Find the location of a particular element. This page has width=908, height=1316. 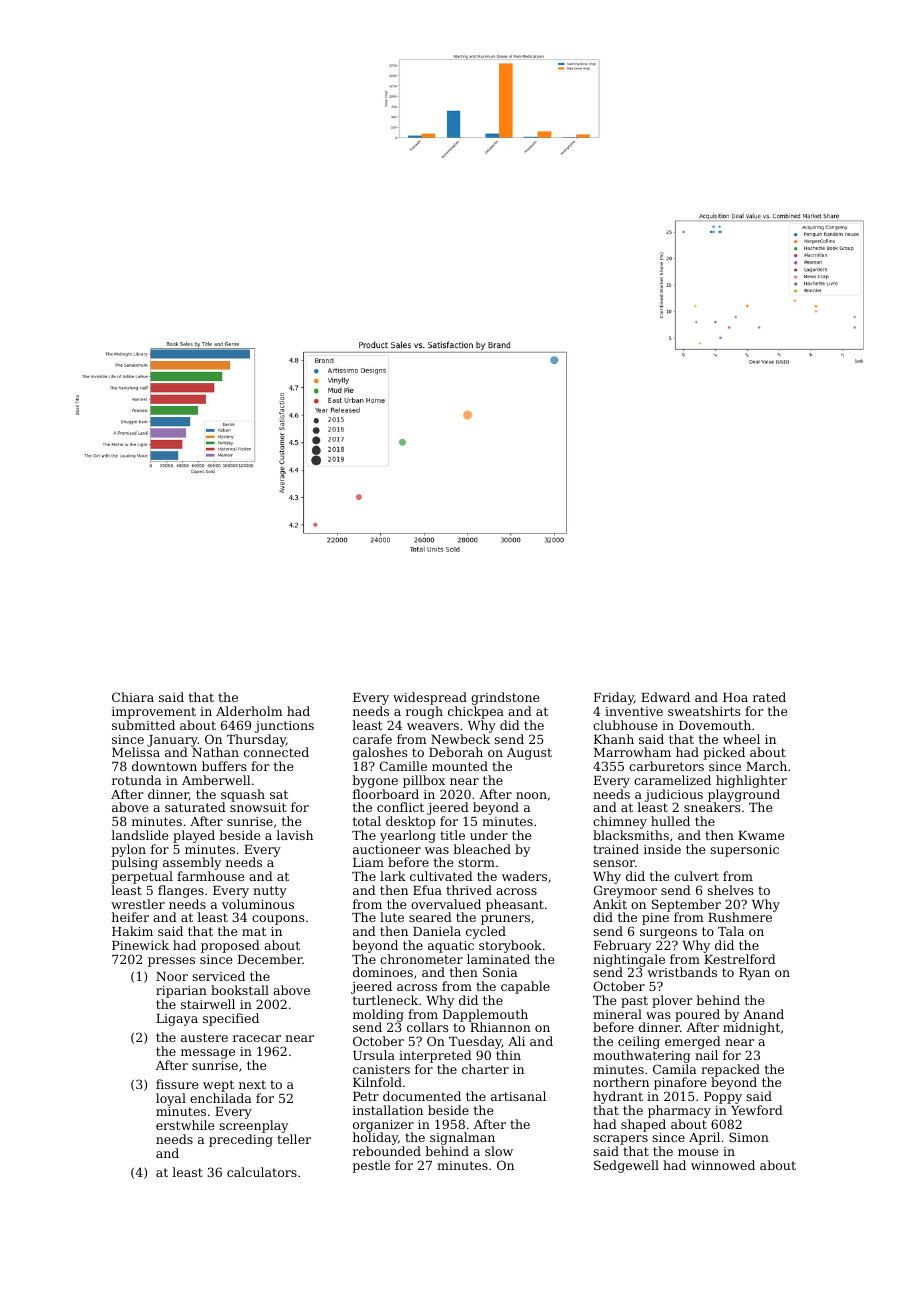

Hoa is located at coordinates (735, 697).
